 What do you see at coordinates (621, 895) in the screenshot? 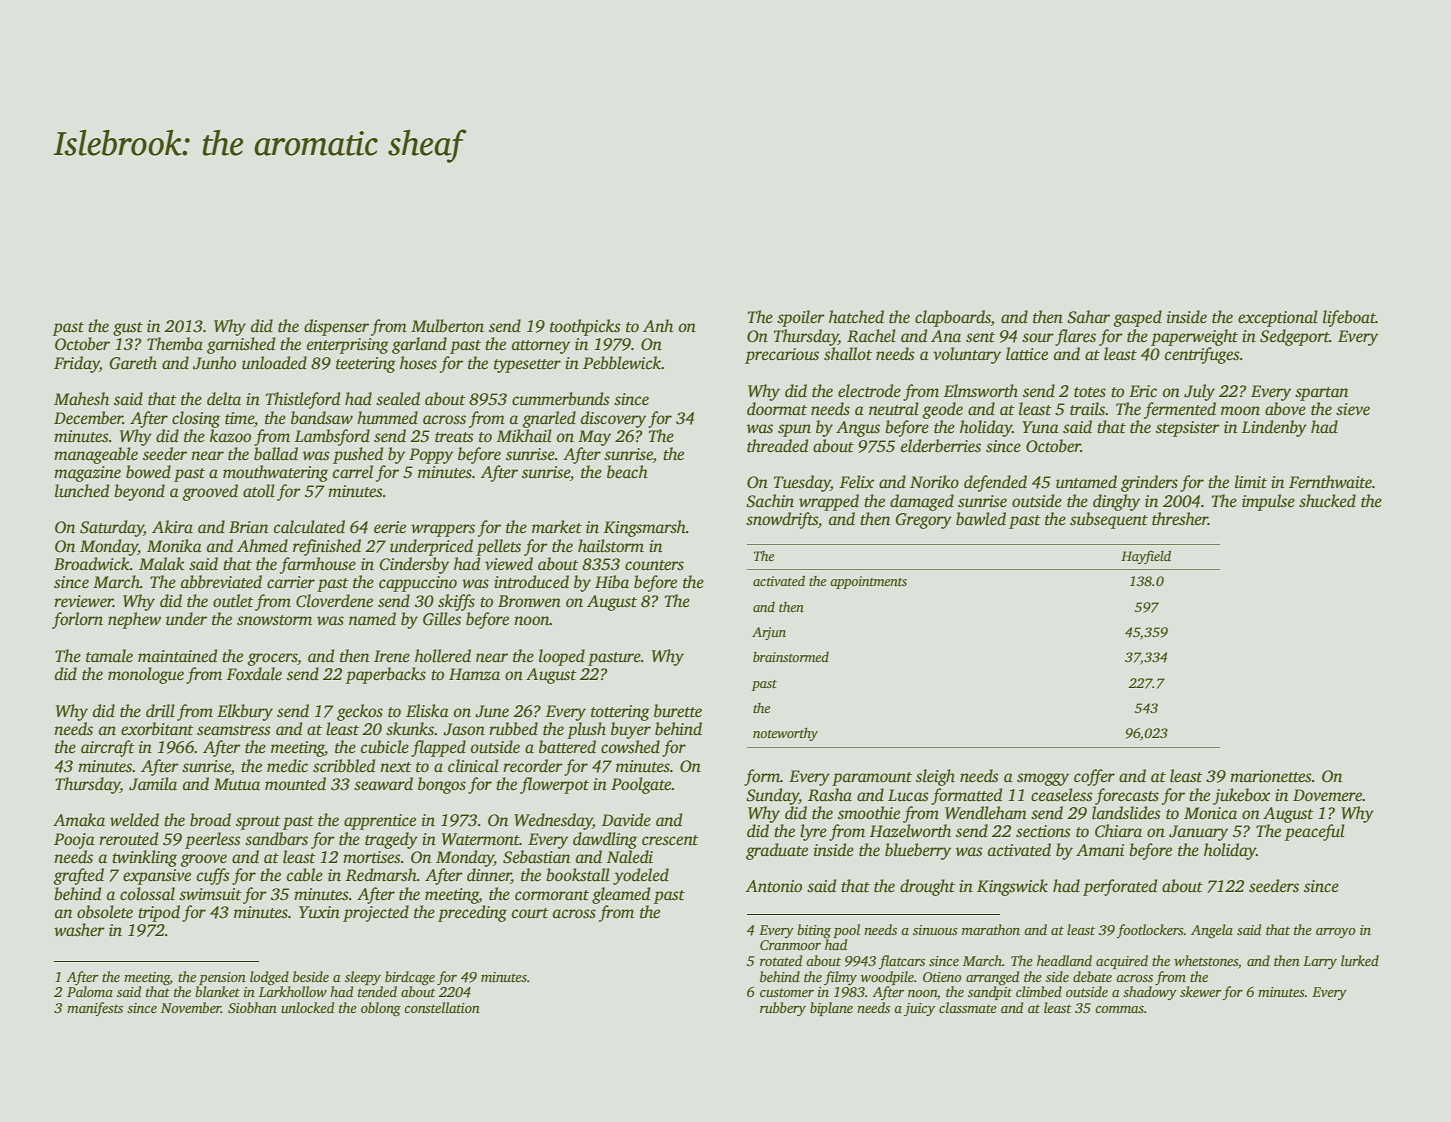
I see `gleamed` at bounding box center [621, 895].
